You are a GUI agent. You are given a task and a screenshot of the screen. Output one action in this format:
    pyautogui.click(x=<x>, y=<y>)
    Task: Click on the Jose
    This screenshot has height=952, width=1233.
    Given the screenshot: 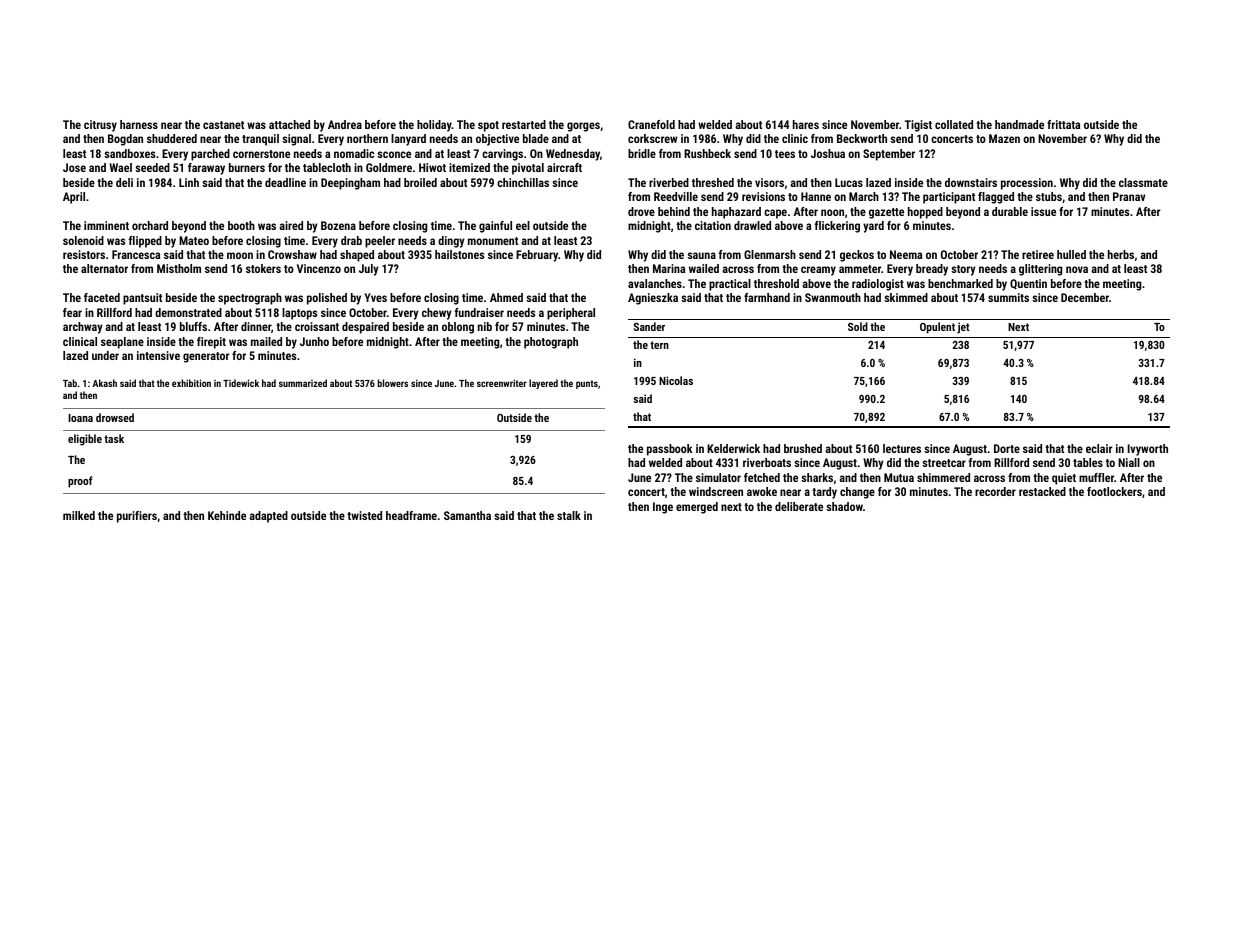 What is the action you would take?
    pyautogui.click(x=74, y=167)
